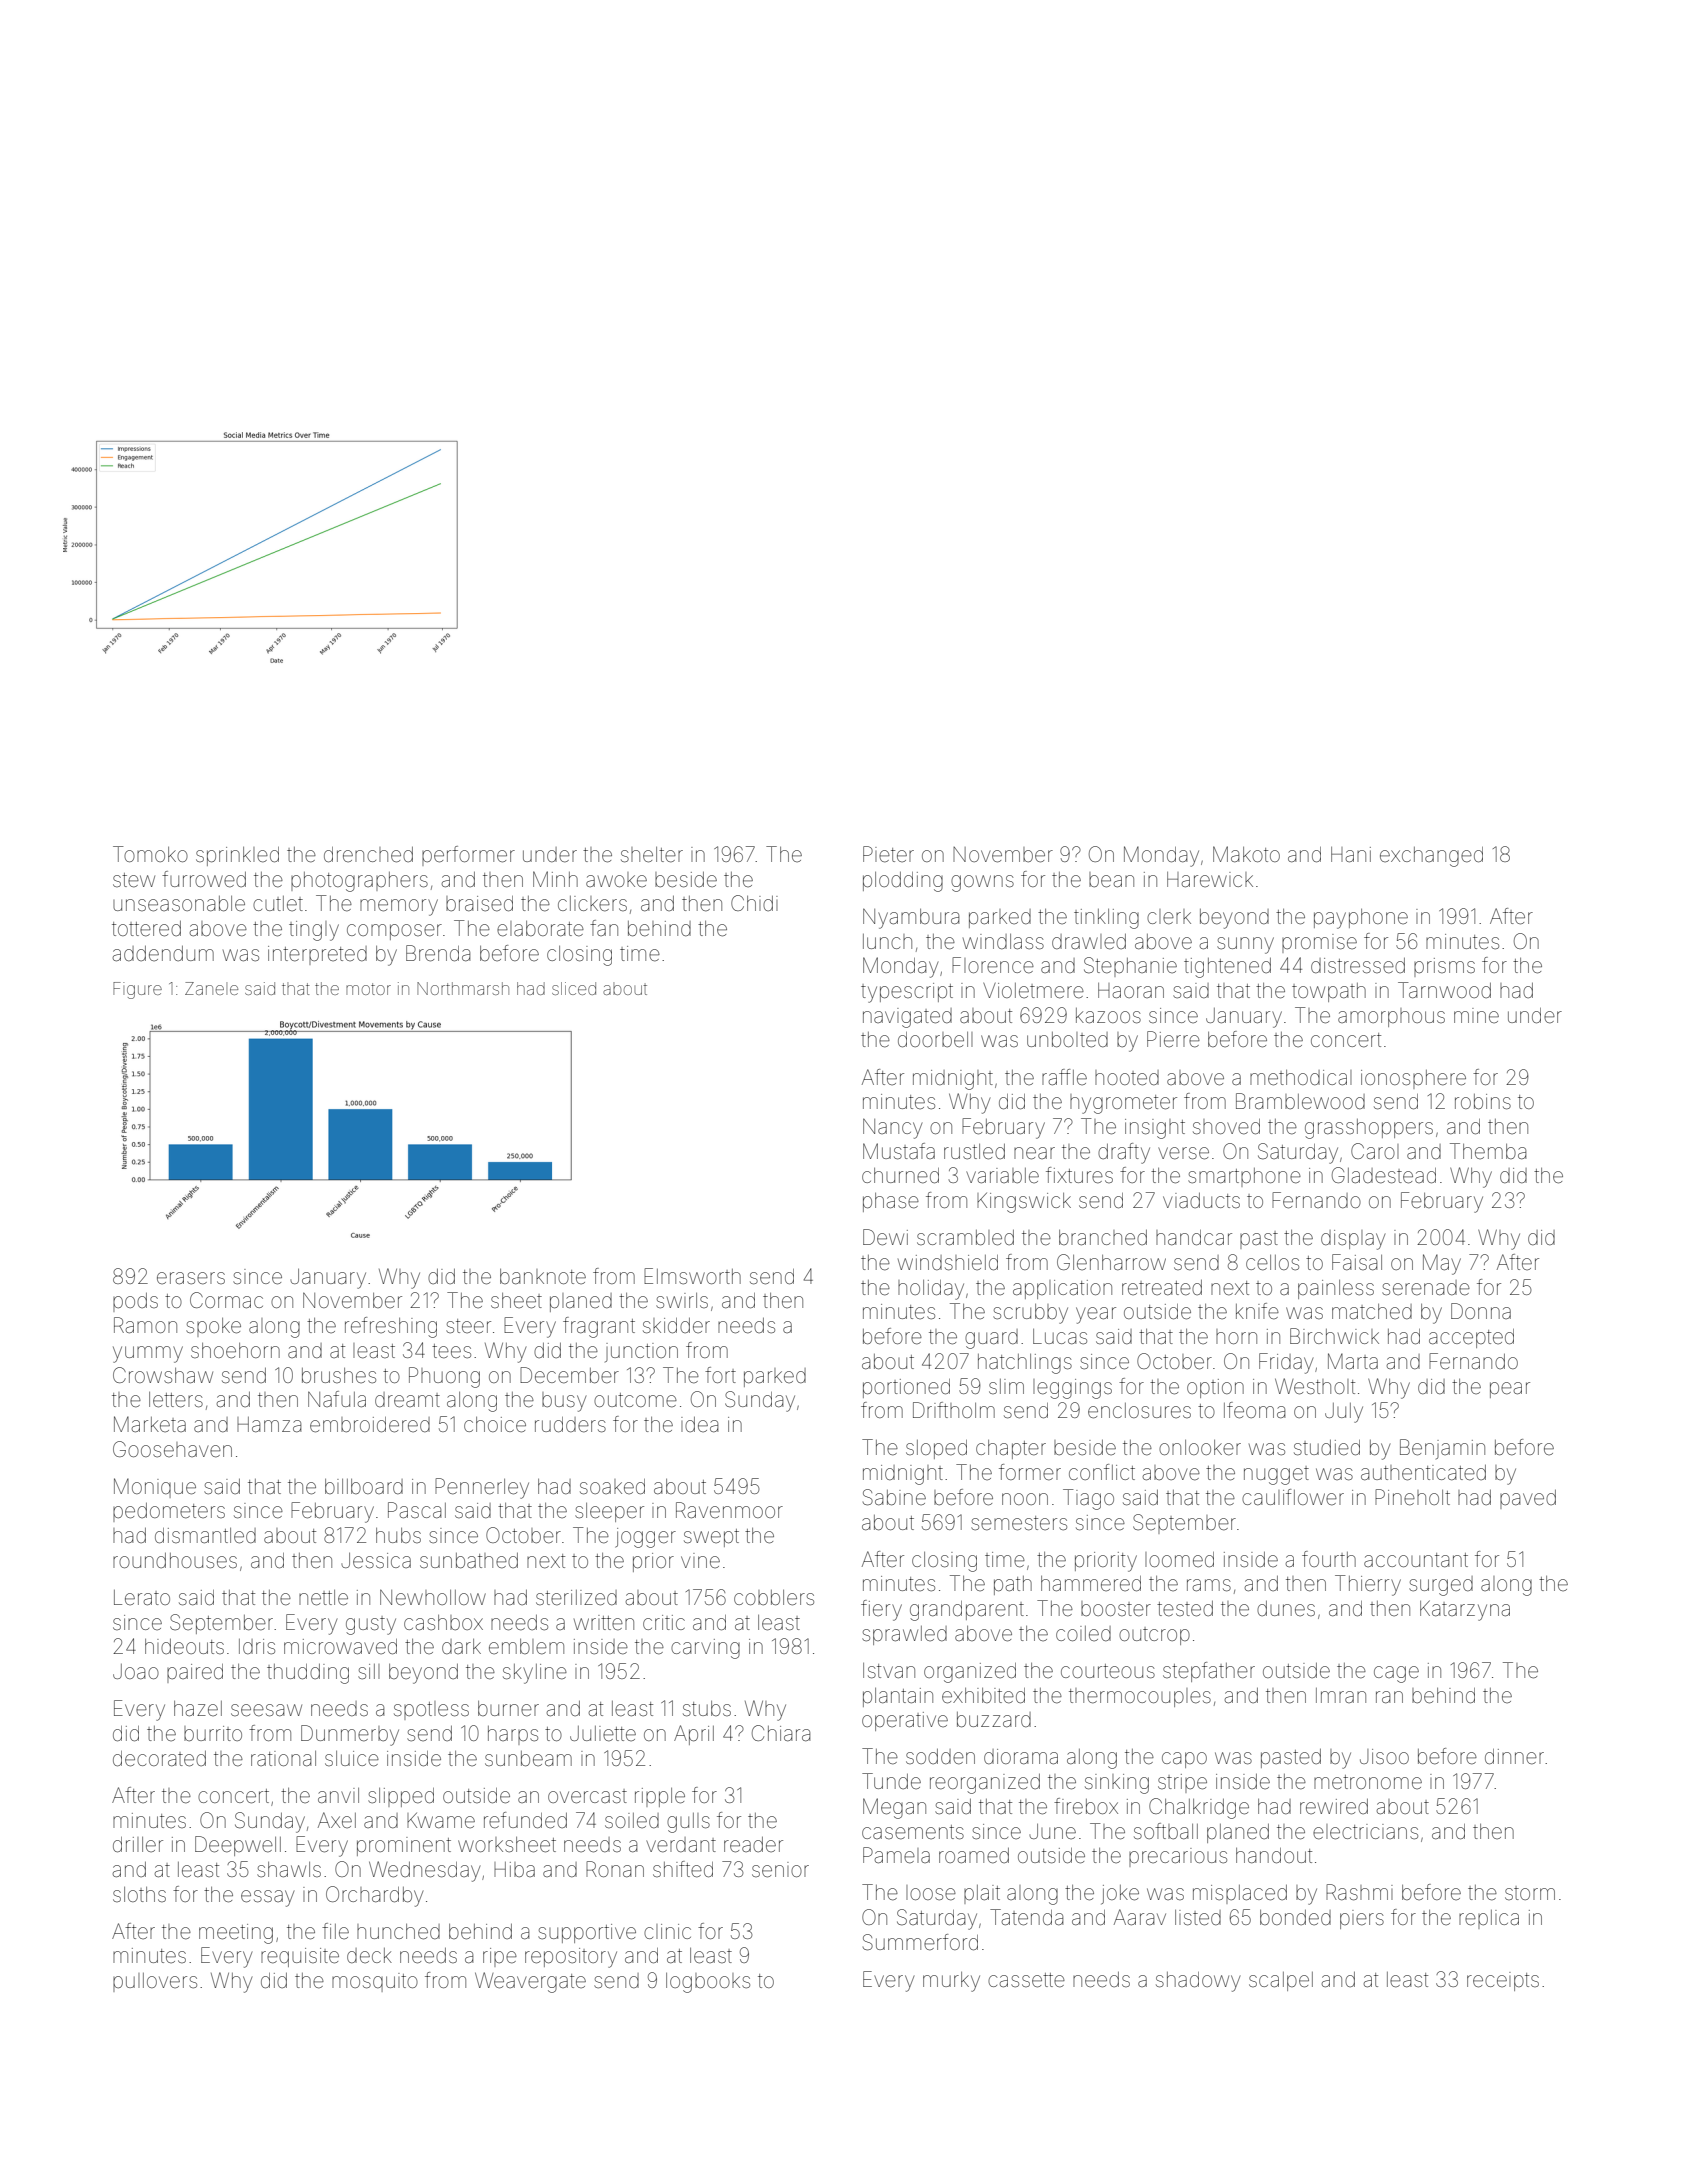  Describe the element at coordinates (146, 929) in the image. I see `tottered` at that location.
